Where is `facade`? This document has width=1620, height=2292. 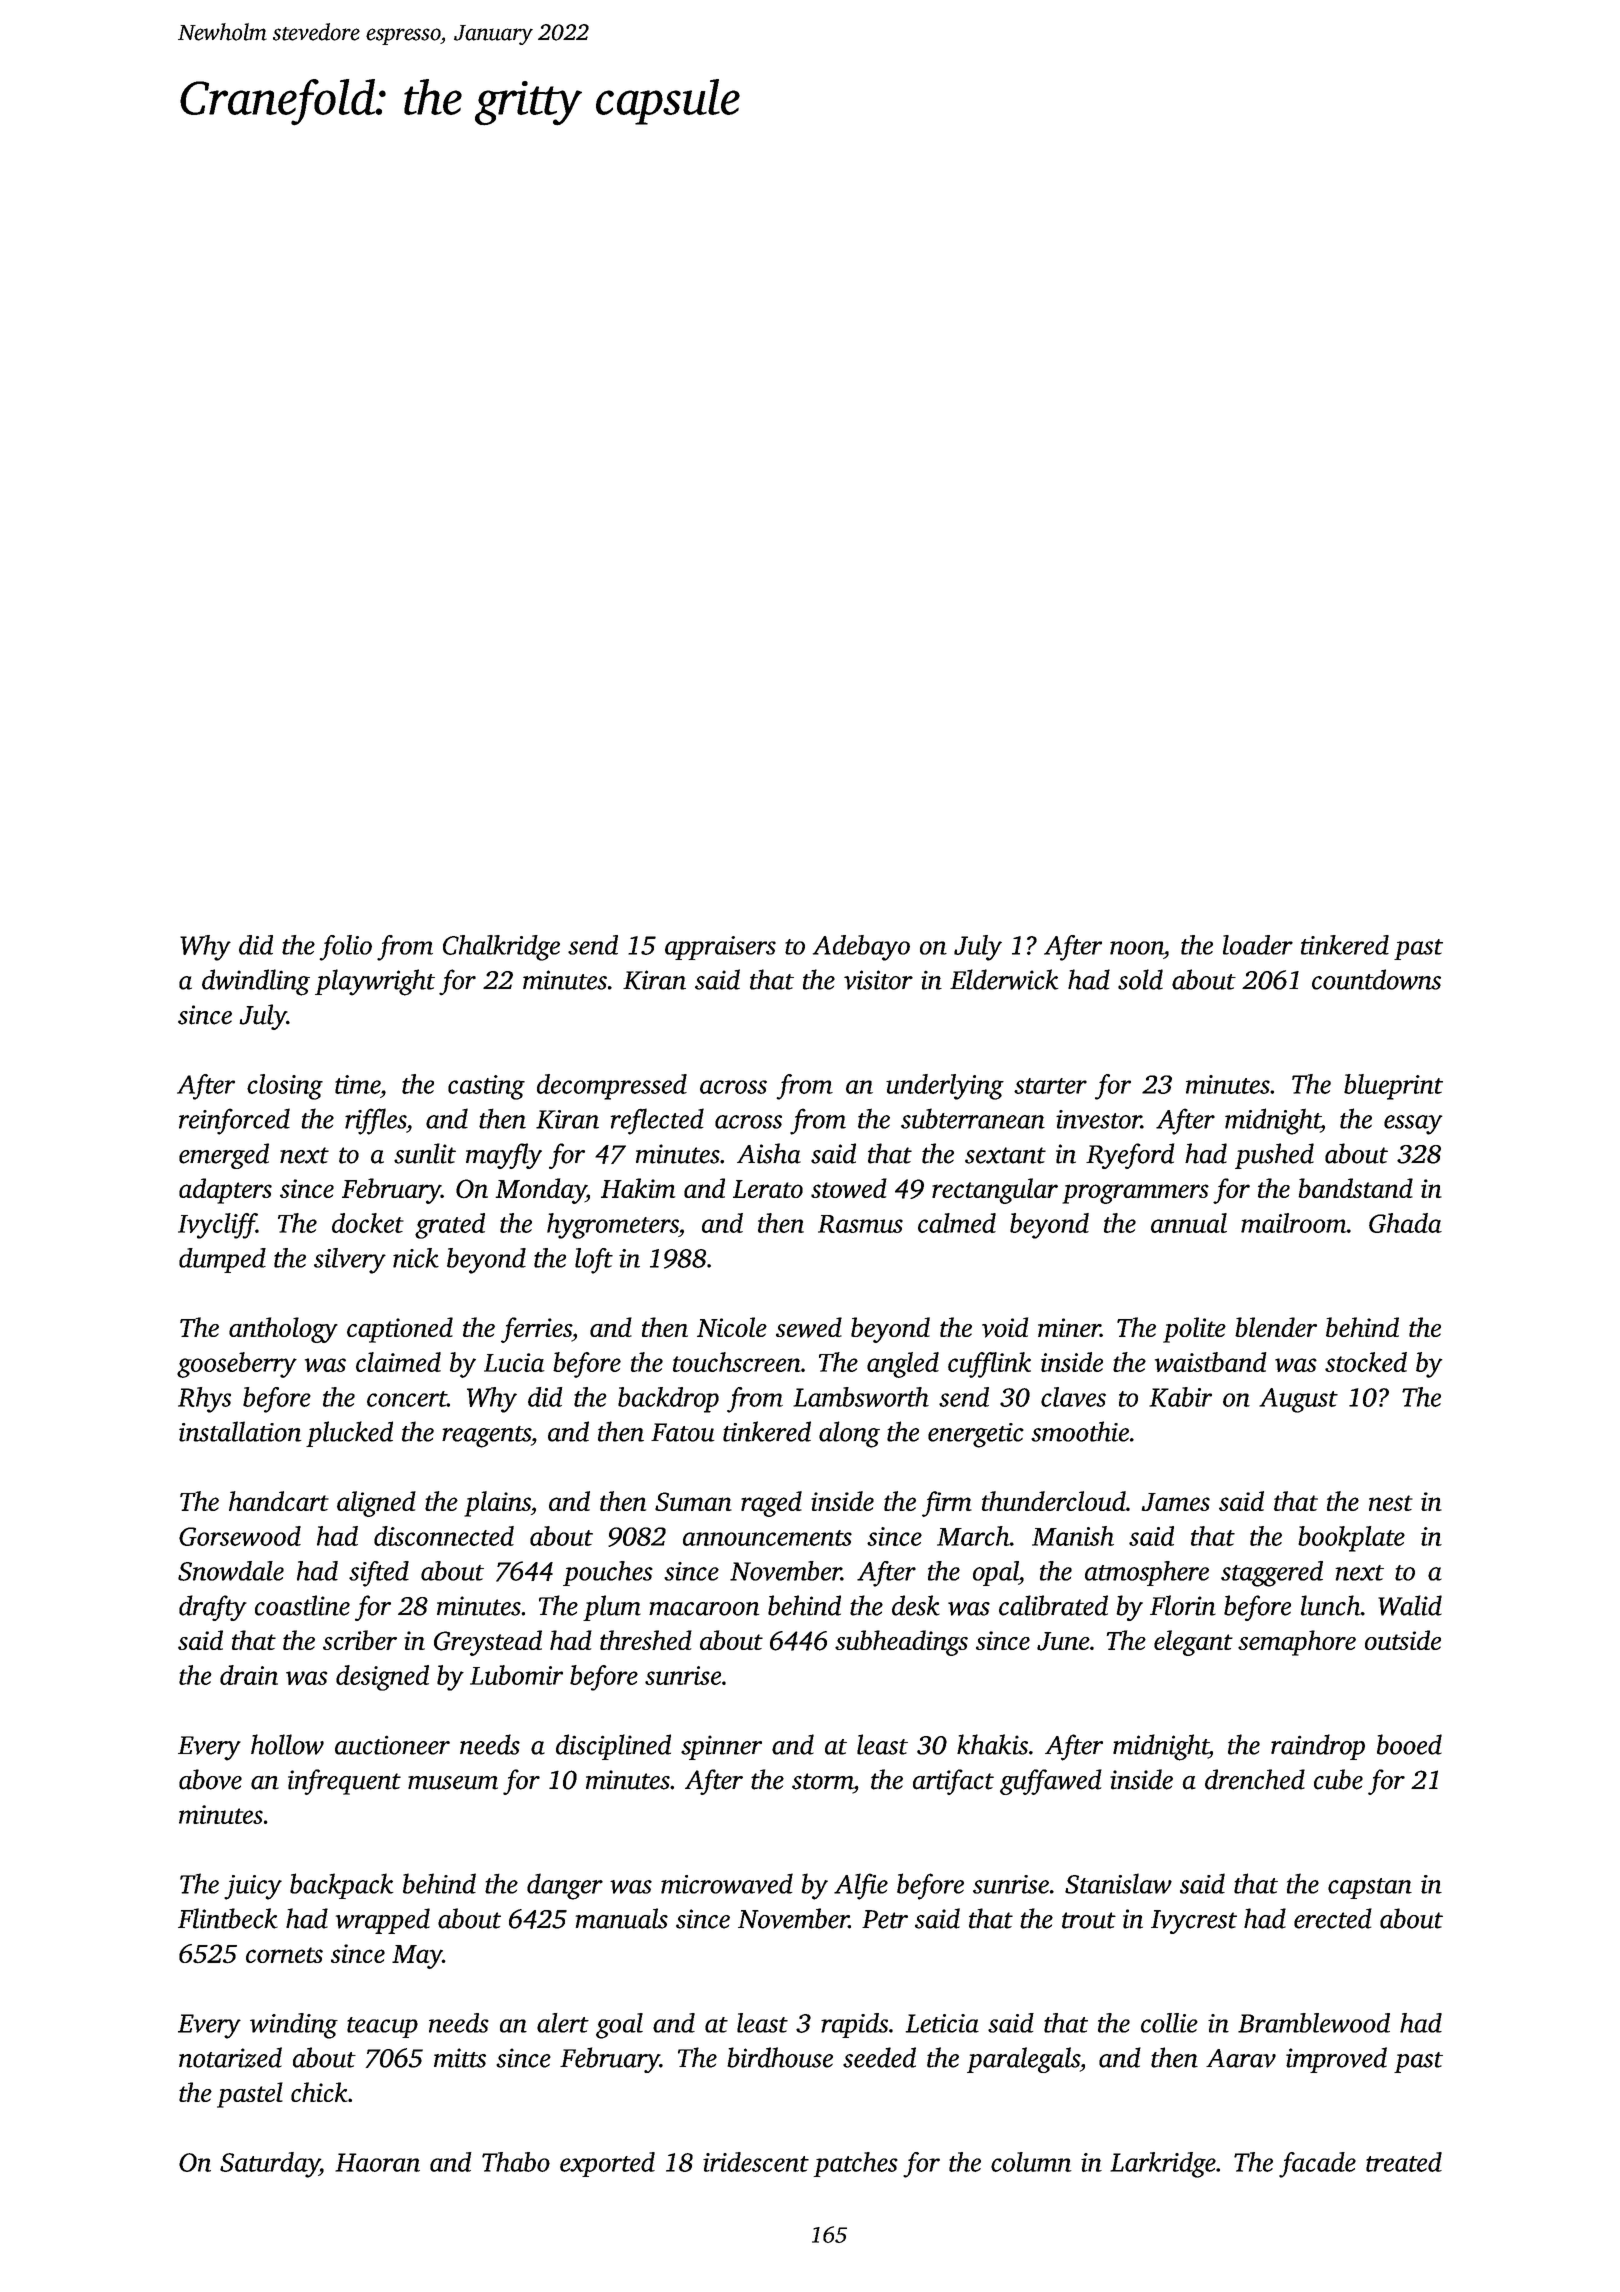 facade is located at coordinates (1317, 2165).
